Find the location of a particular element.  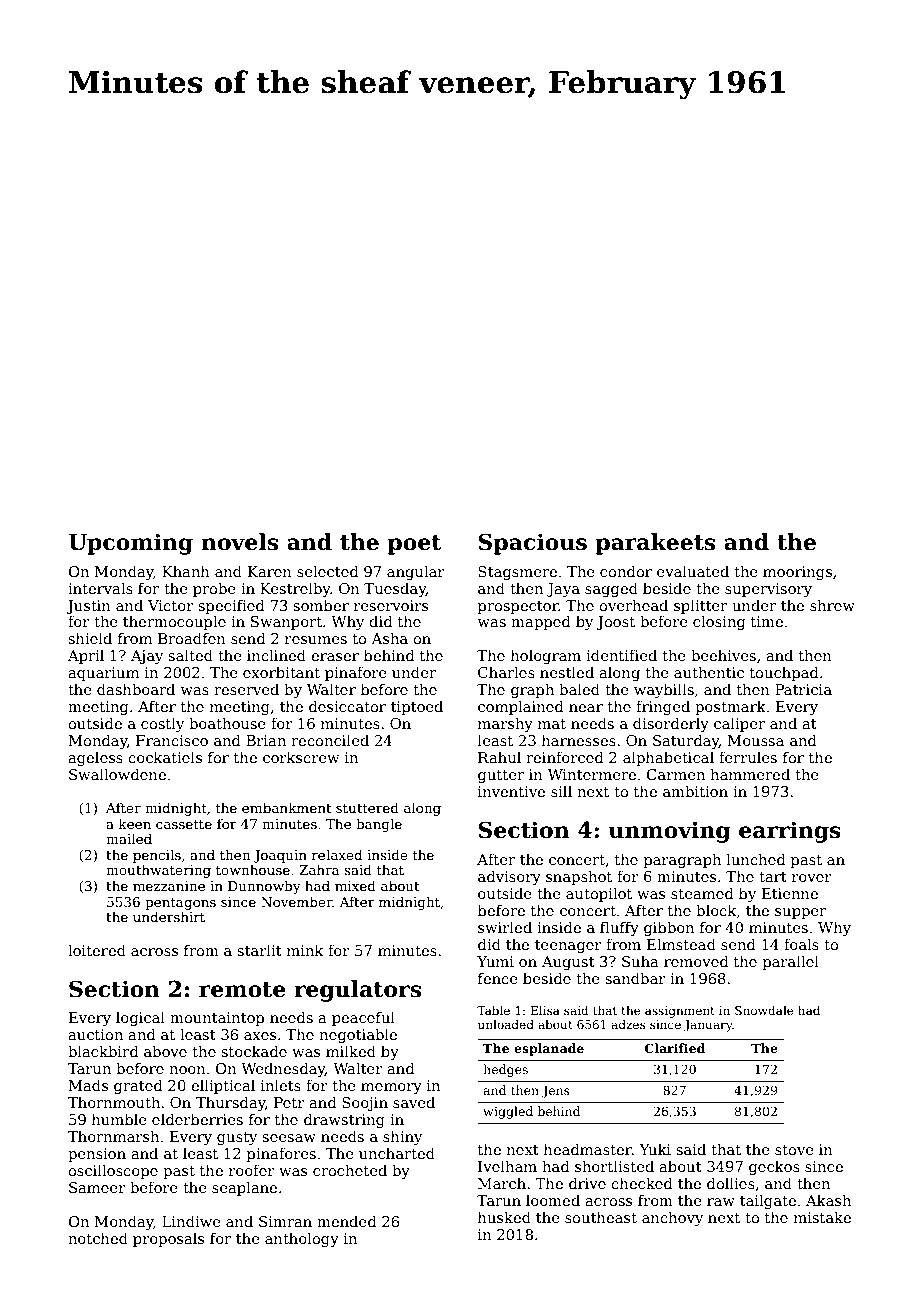

Upcoming is located at coordinates (130, 544).
